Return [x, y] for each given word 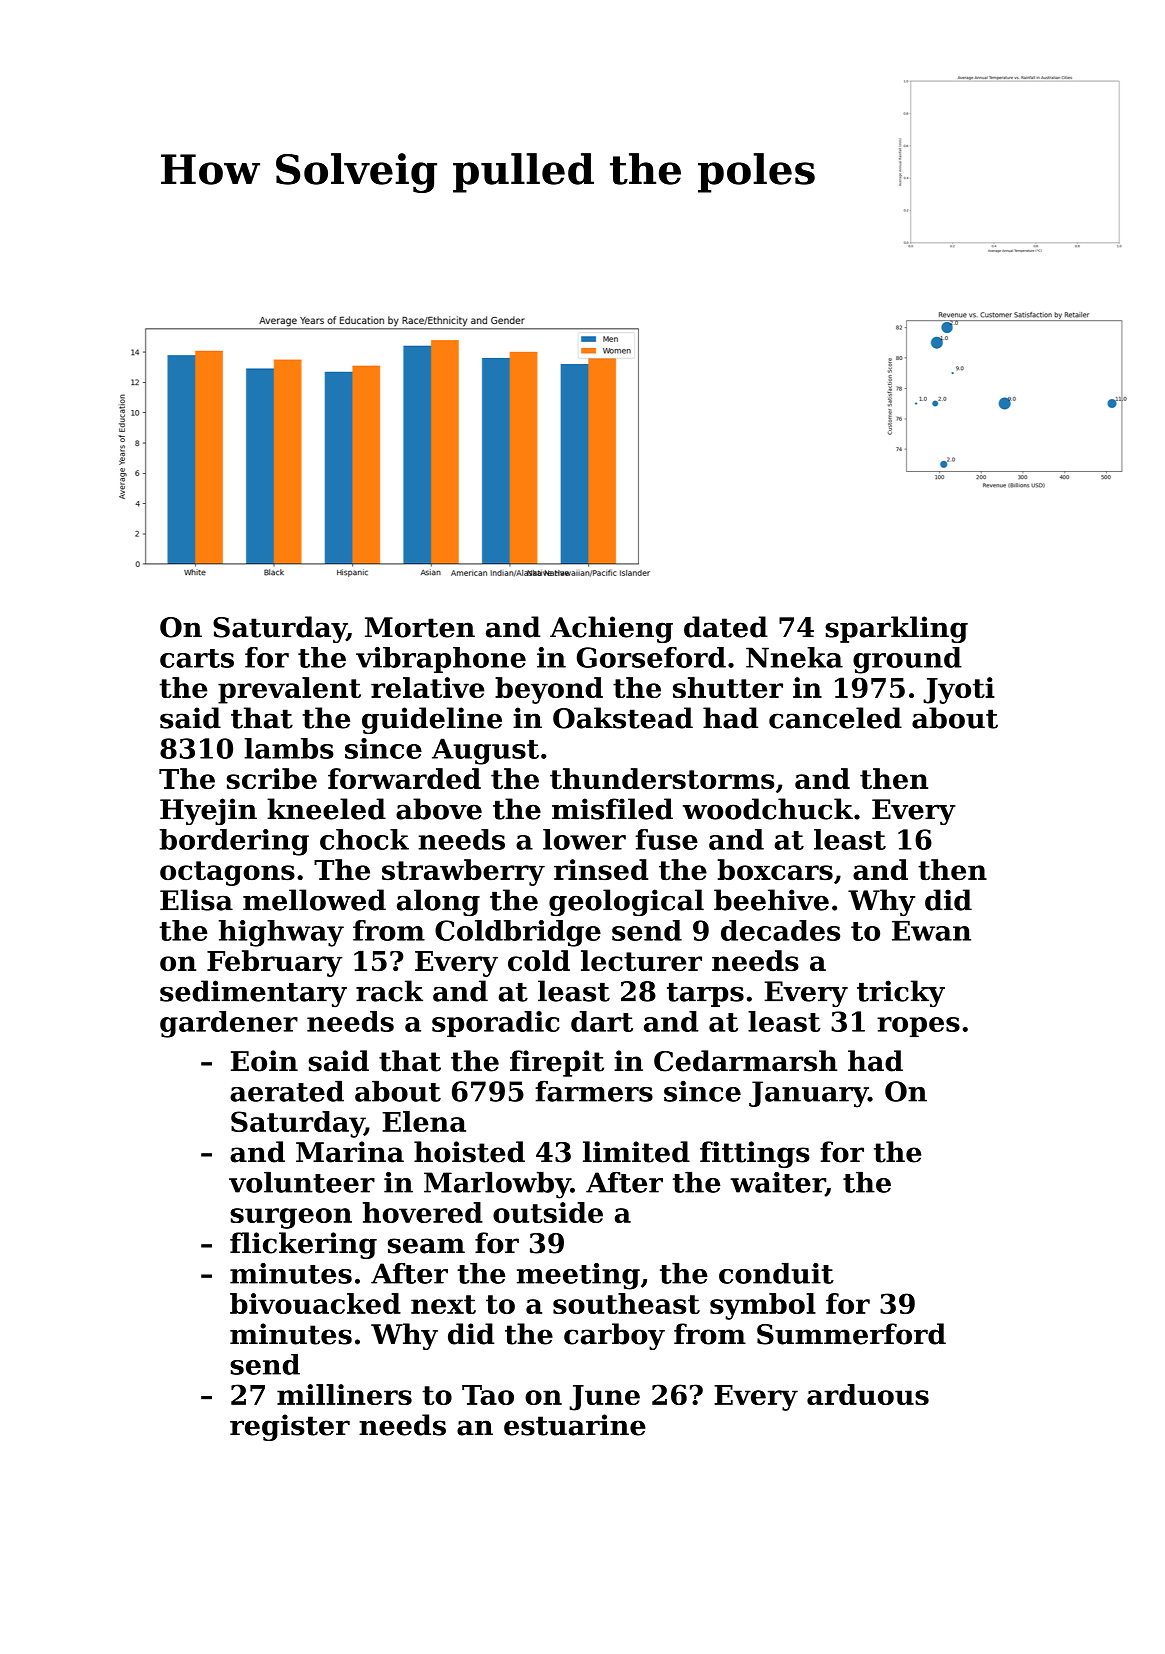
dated [726, 627]
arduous [868, 1394]
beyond [549, 690]
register [290, 1427]
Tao [488, 1395]
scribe [272, 778]
